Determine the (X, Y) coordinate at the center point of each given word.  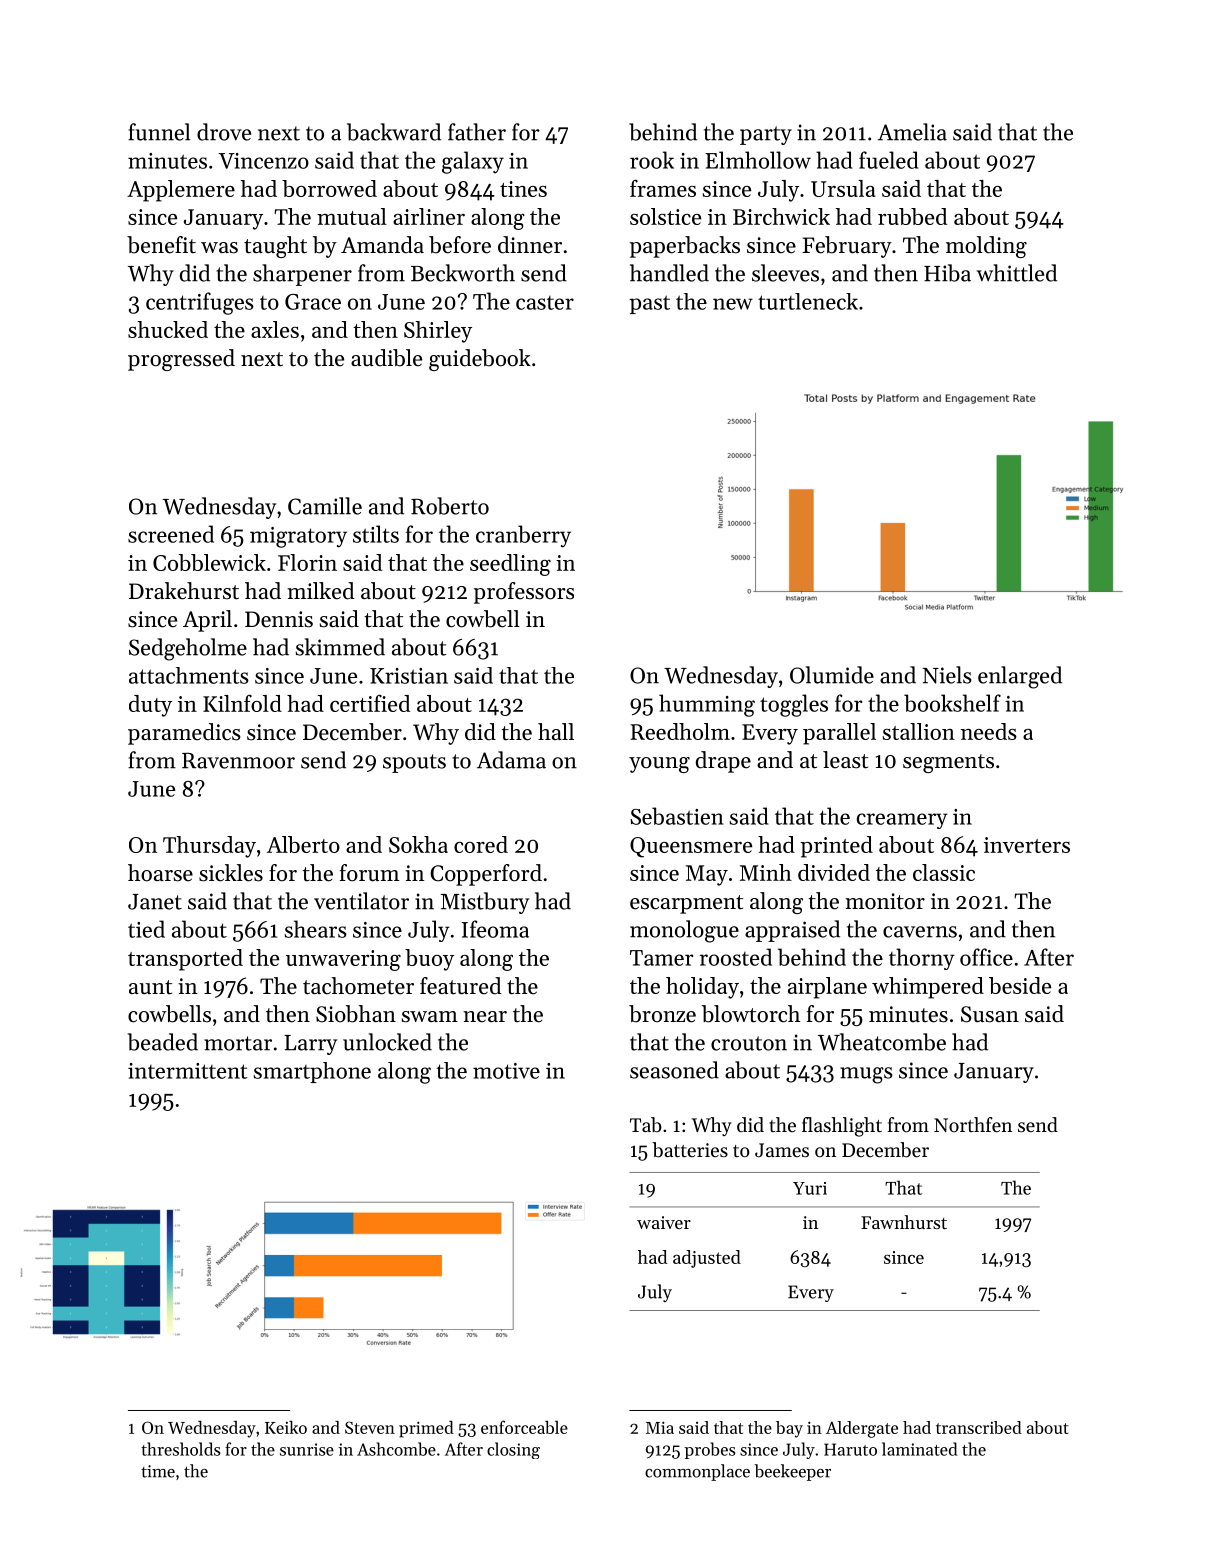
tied (146, 929)
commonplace (697, 1472)
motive (506, 1071)
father (477, 132)
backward (394, 132)
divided (834, 872)
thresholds (180, 1449)
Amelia (912, 132)
